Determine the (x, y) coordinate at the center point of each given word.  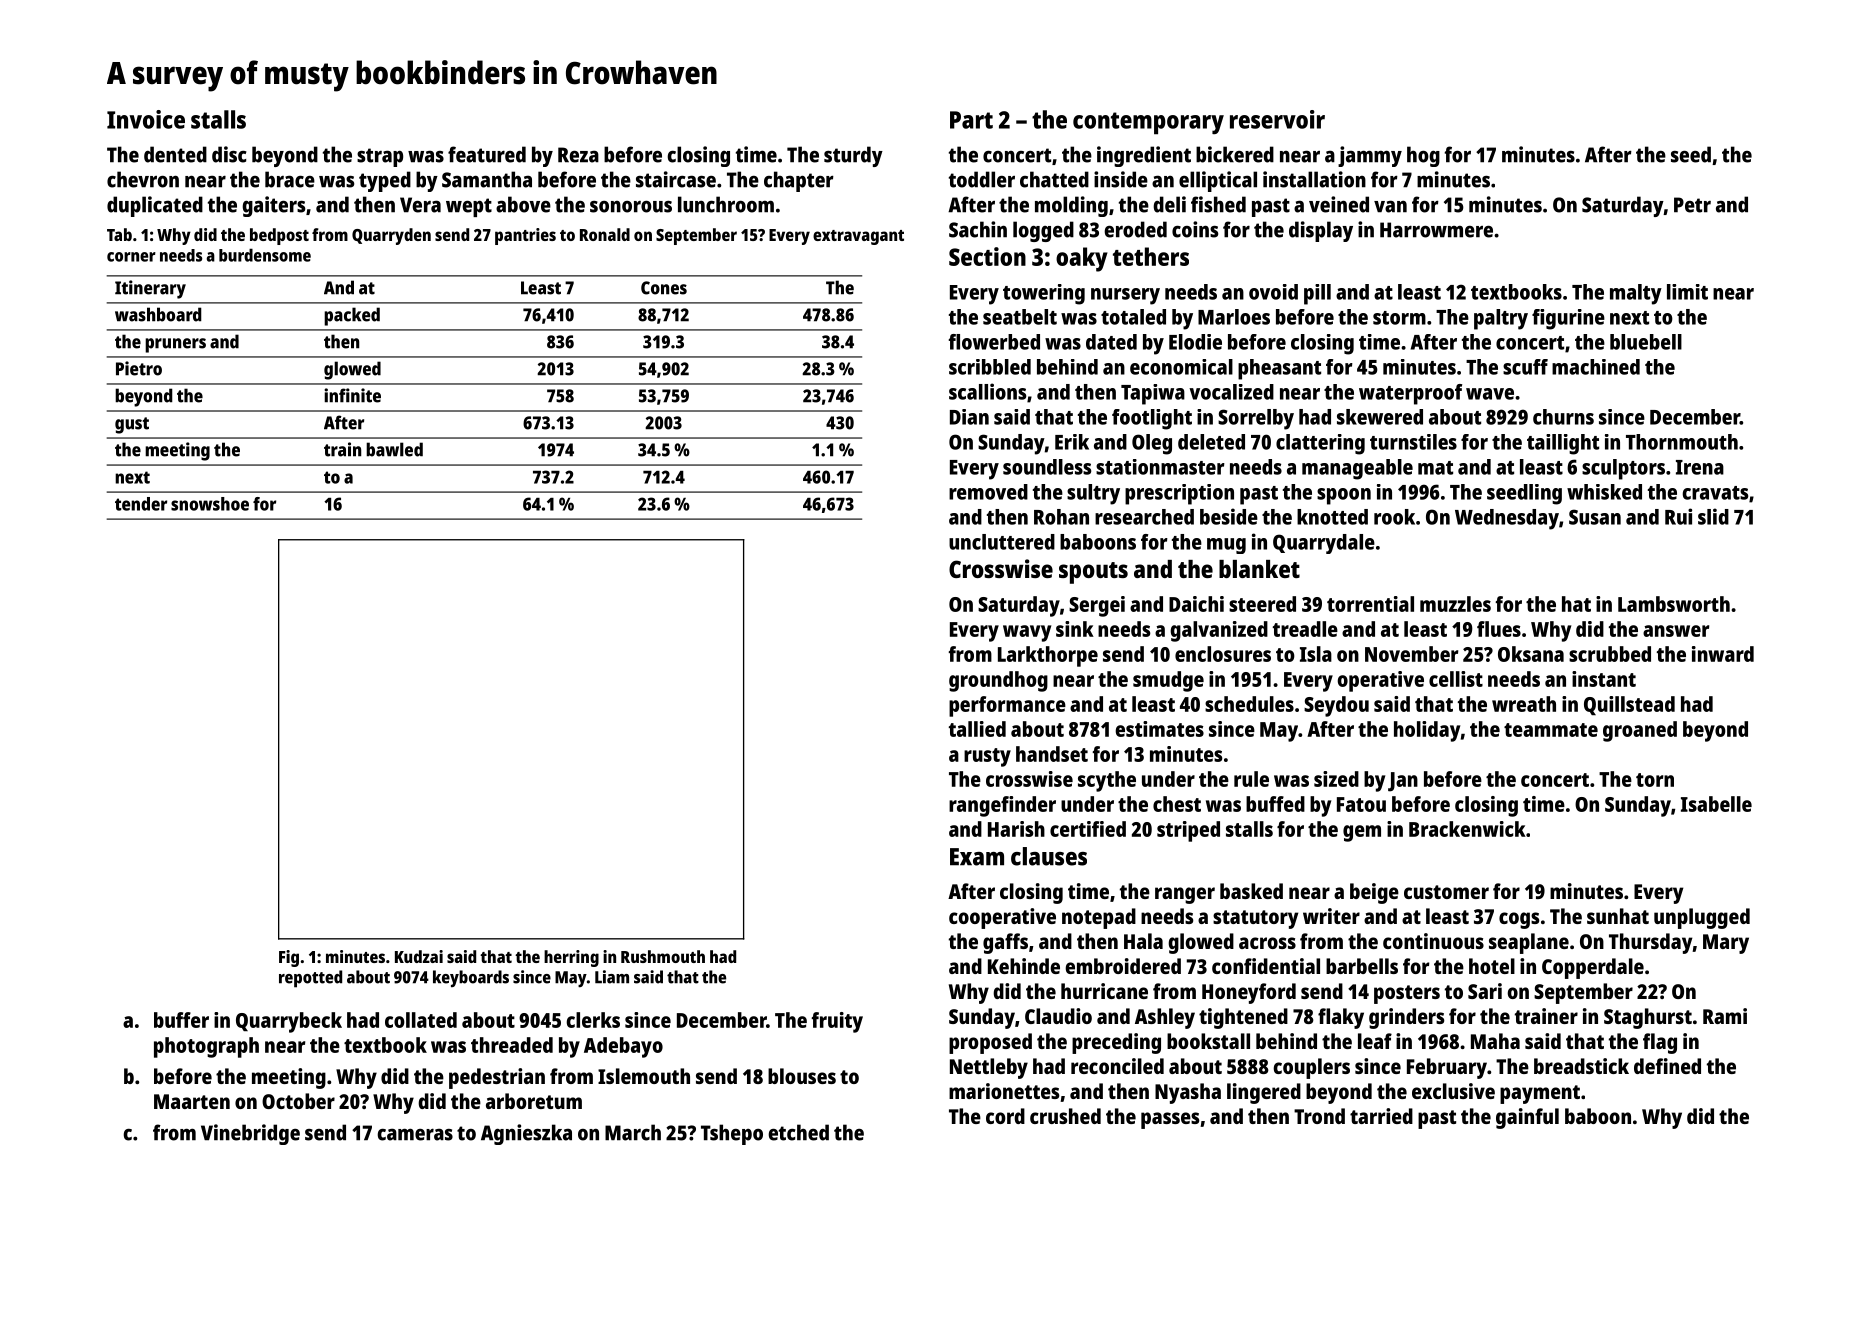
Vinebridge (250, 1134)
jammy (1370, 156)
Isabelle (1716, 804)
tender (141, 504)
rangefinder (1002, 806)
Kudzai (419, 956)
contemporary (1148, 123)
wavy (1027, 633)
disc (229, 154)
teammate (1551, 730)
